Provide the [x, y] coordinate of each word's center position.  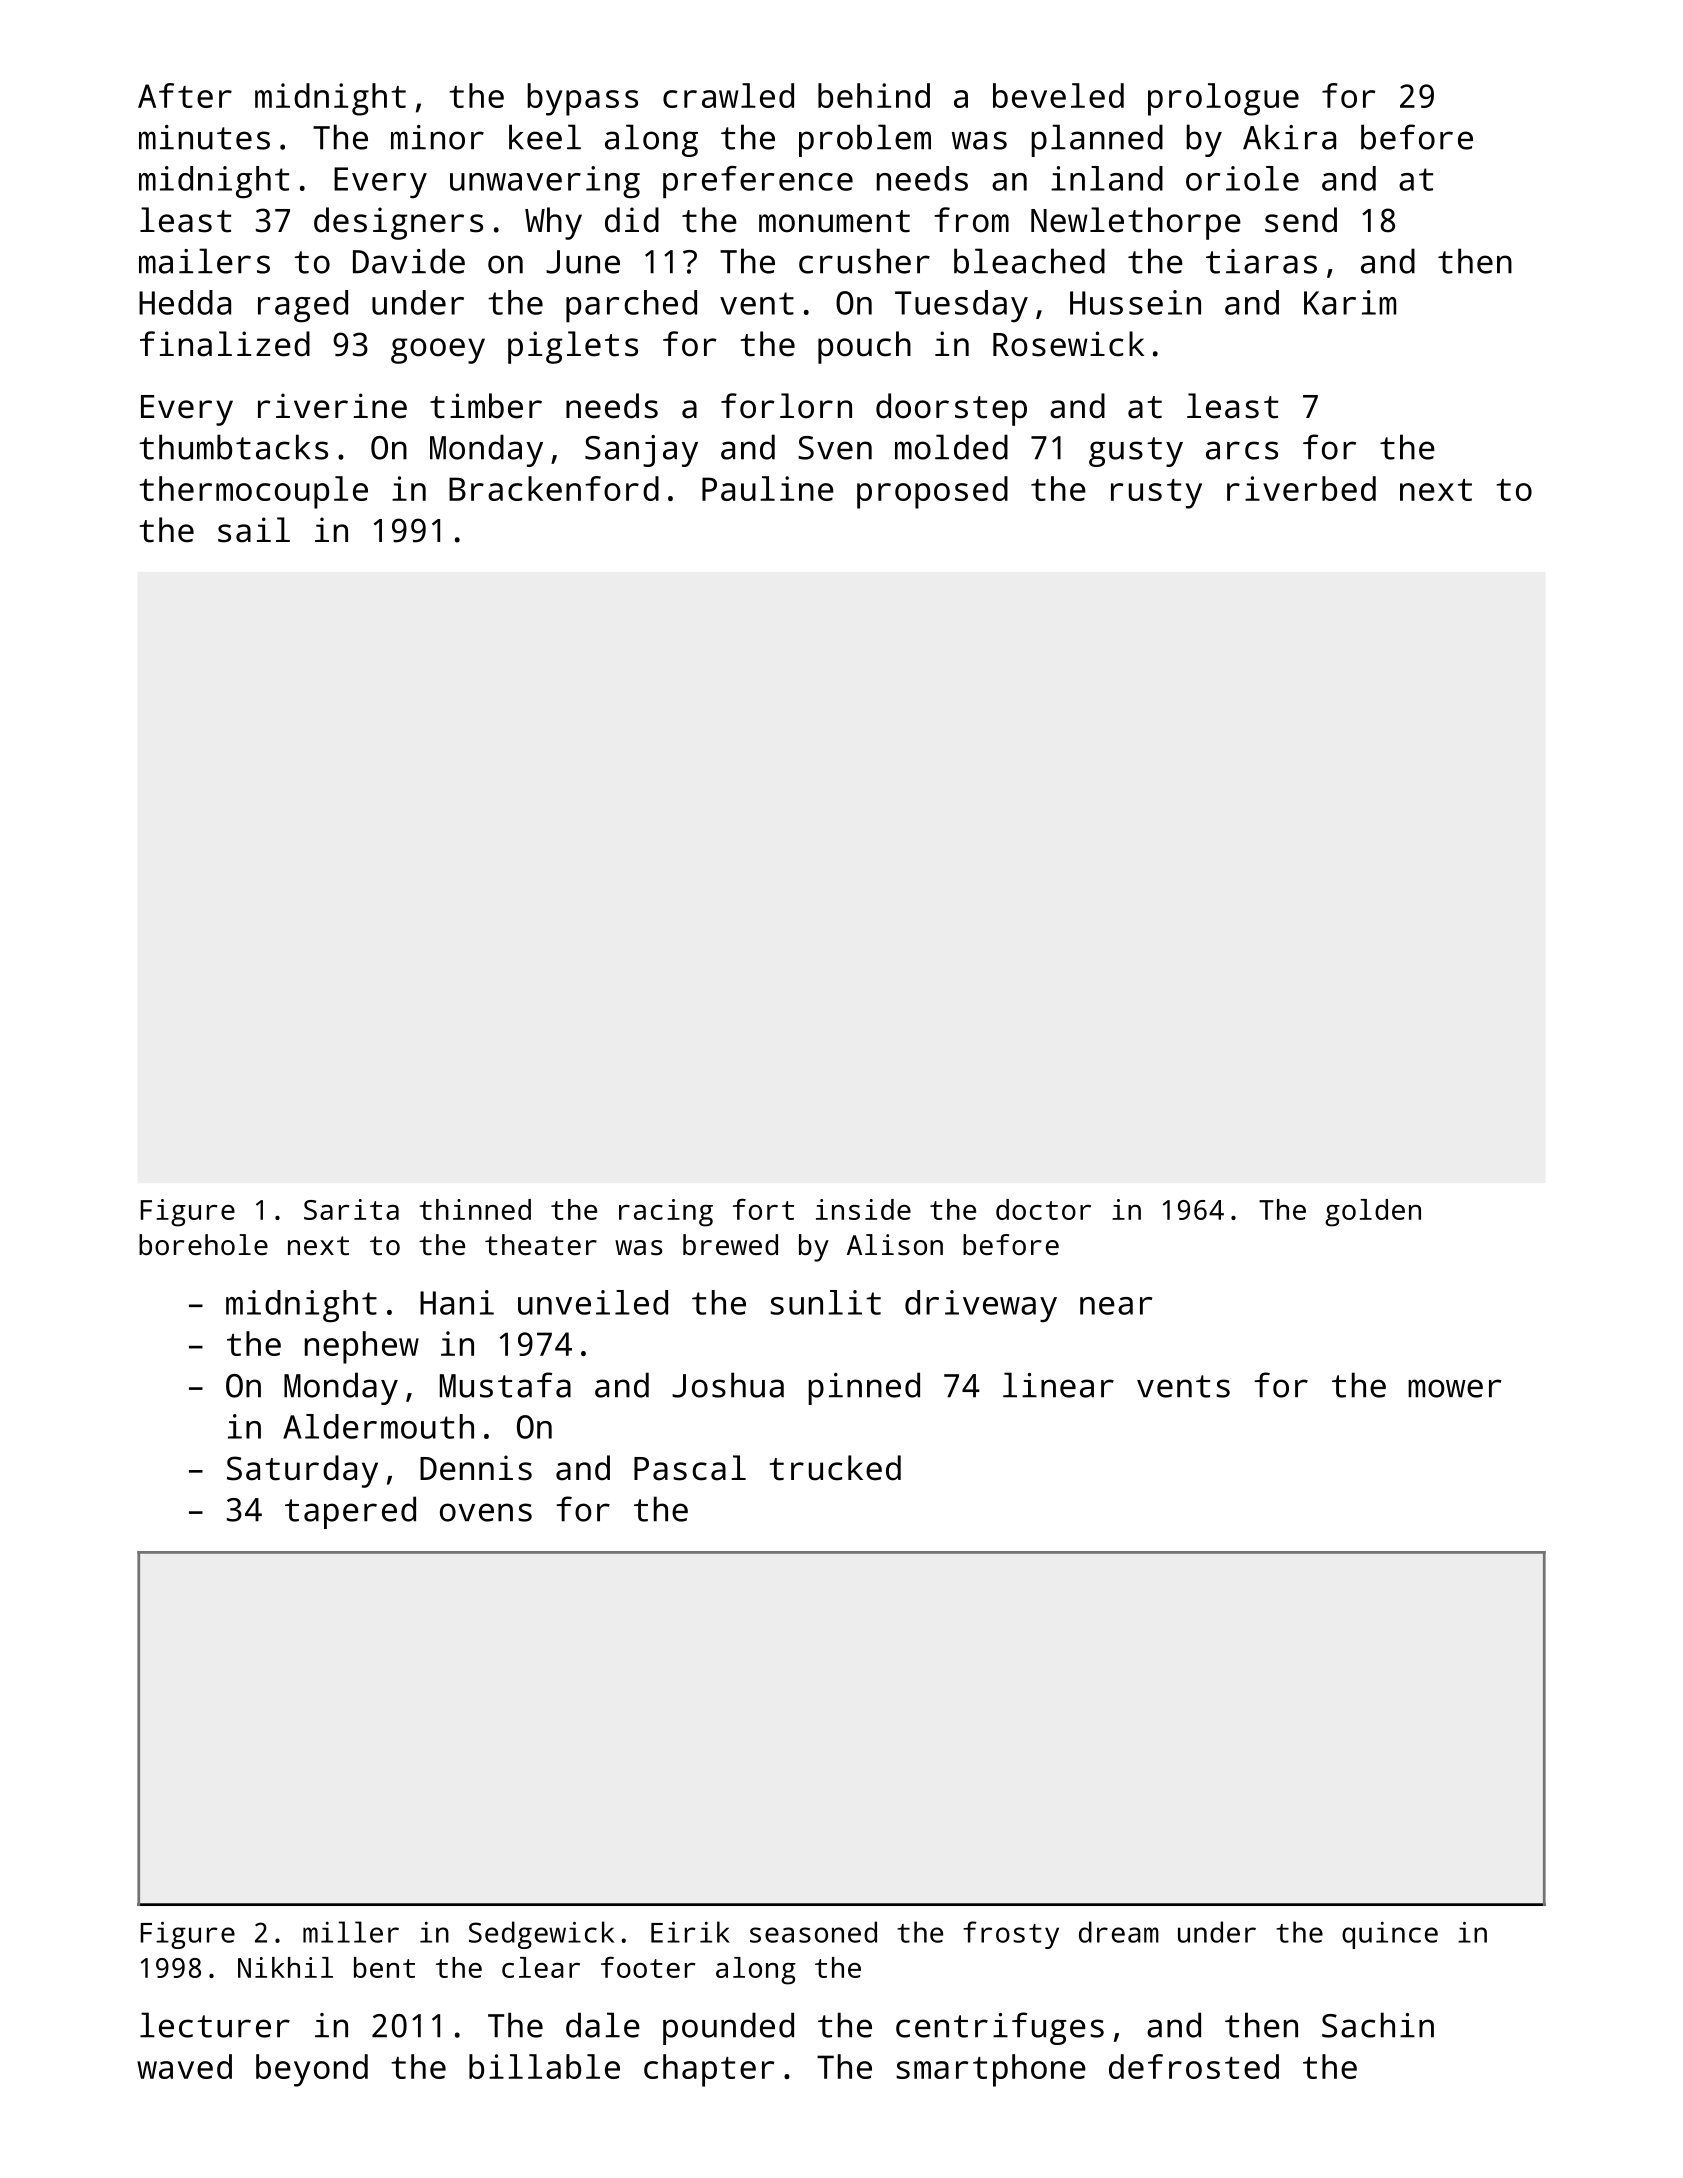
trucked [835, 1468]
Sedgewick [541, 1935]
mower [1455, 1388]
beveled [1058, 95]
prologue [1223, 99]
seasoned [813, 1932]
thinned [475, 1209]
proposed [932, 492]
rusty [1156, 494]
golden [1373, 1213]
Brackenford [554, 488]
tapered [350, 1512]
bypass [582, 99]
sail [254, 530]
